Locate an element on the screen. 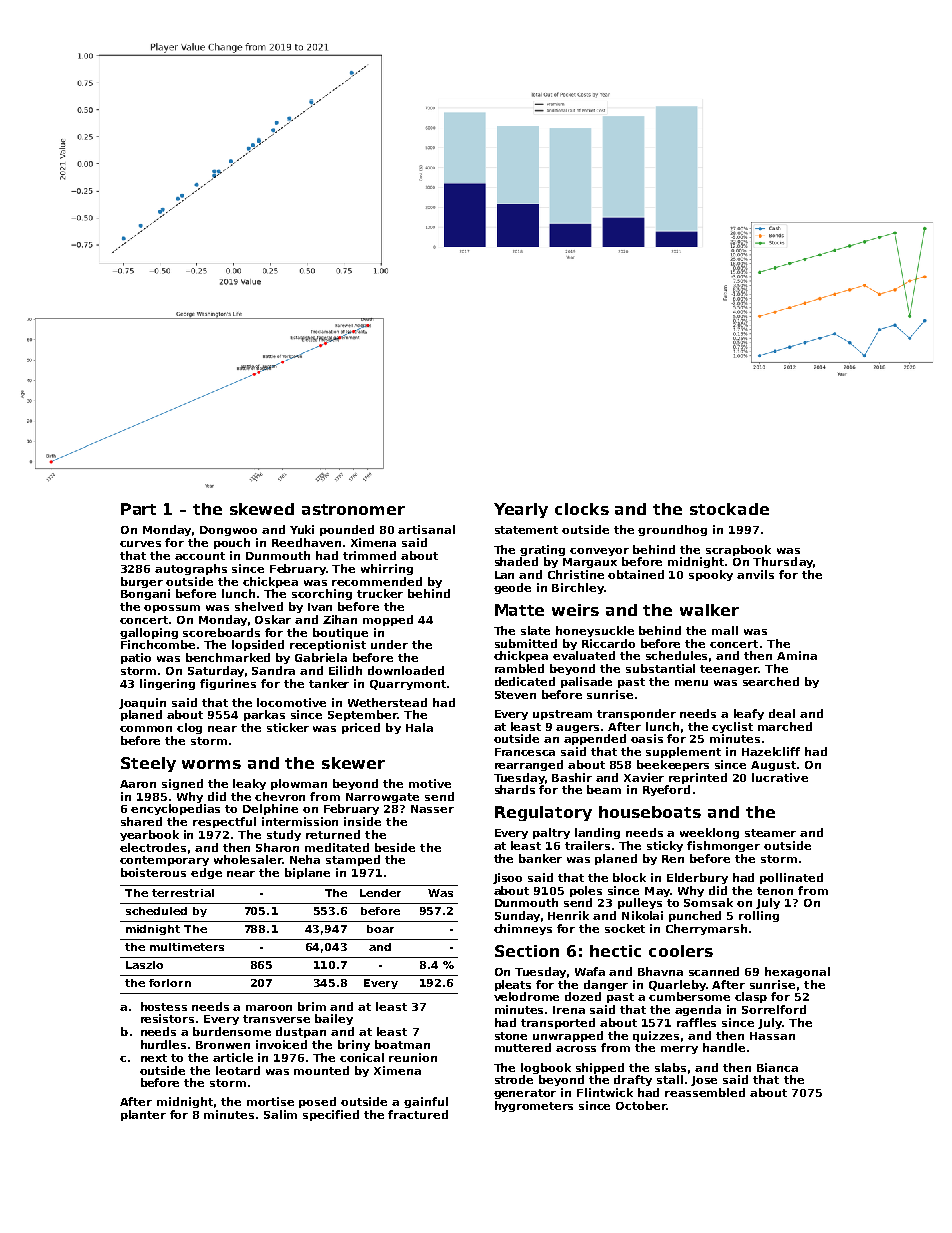  slate is located at coordinates (535, 630).
